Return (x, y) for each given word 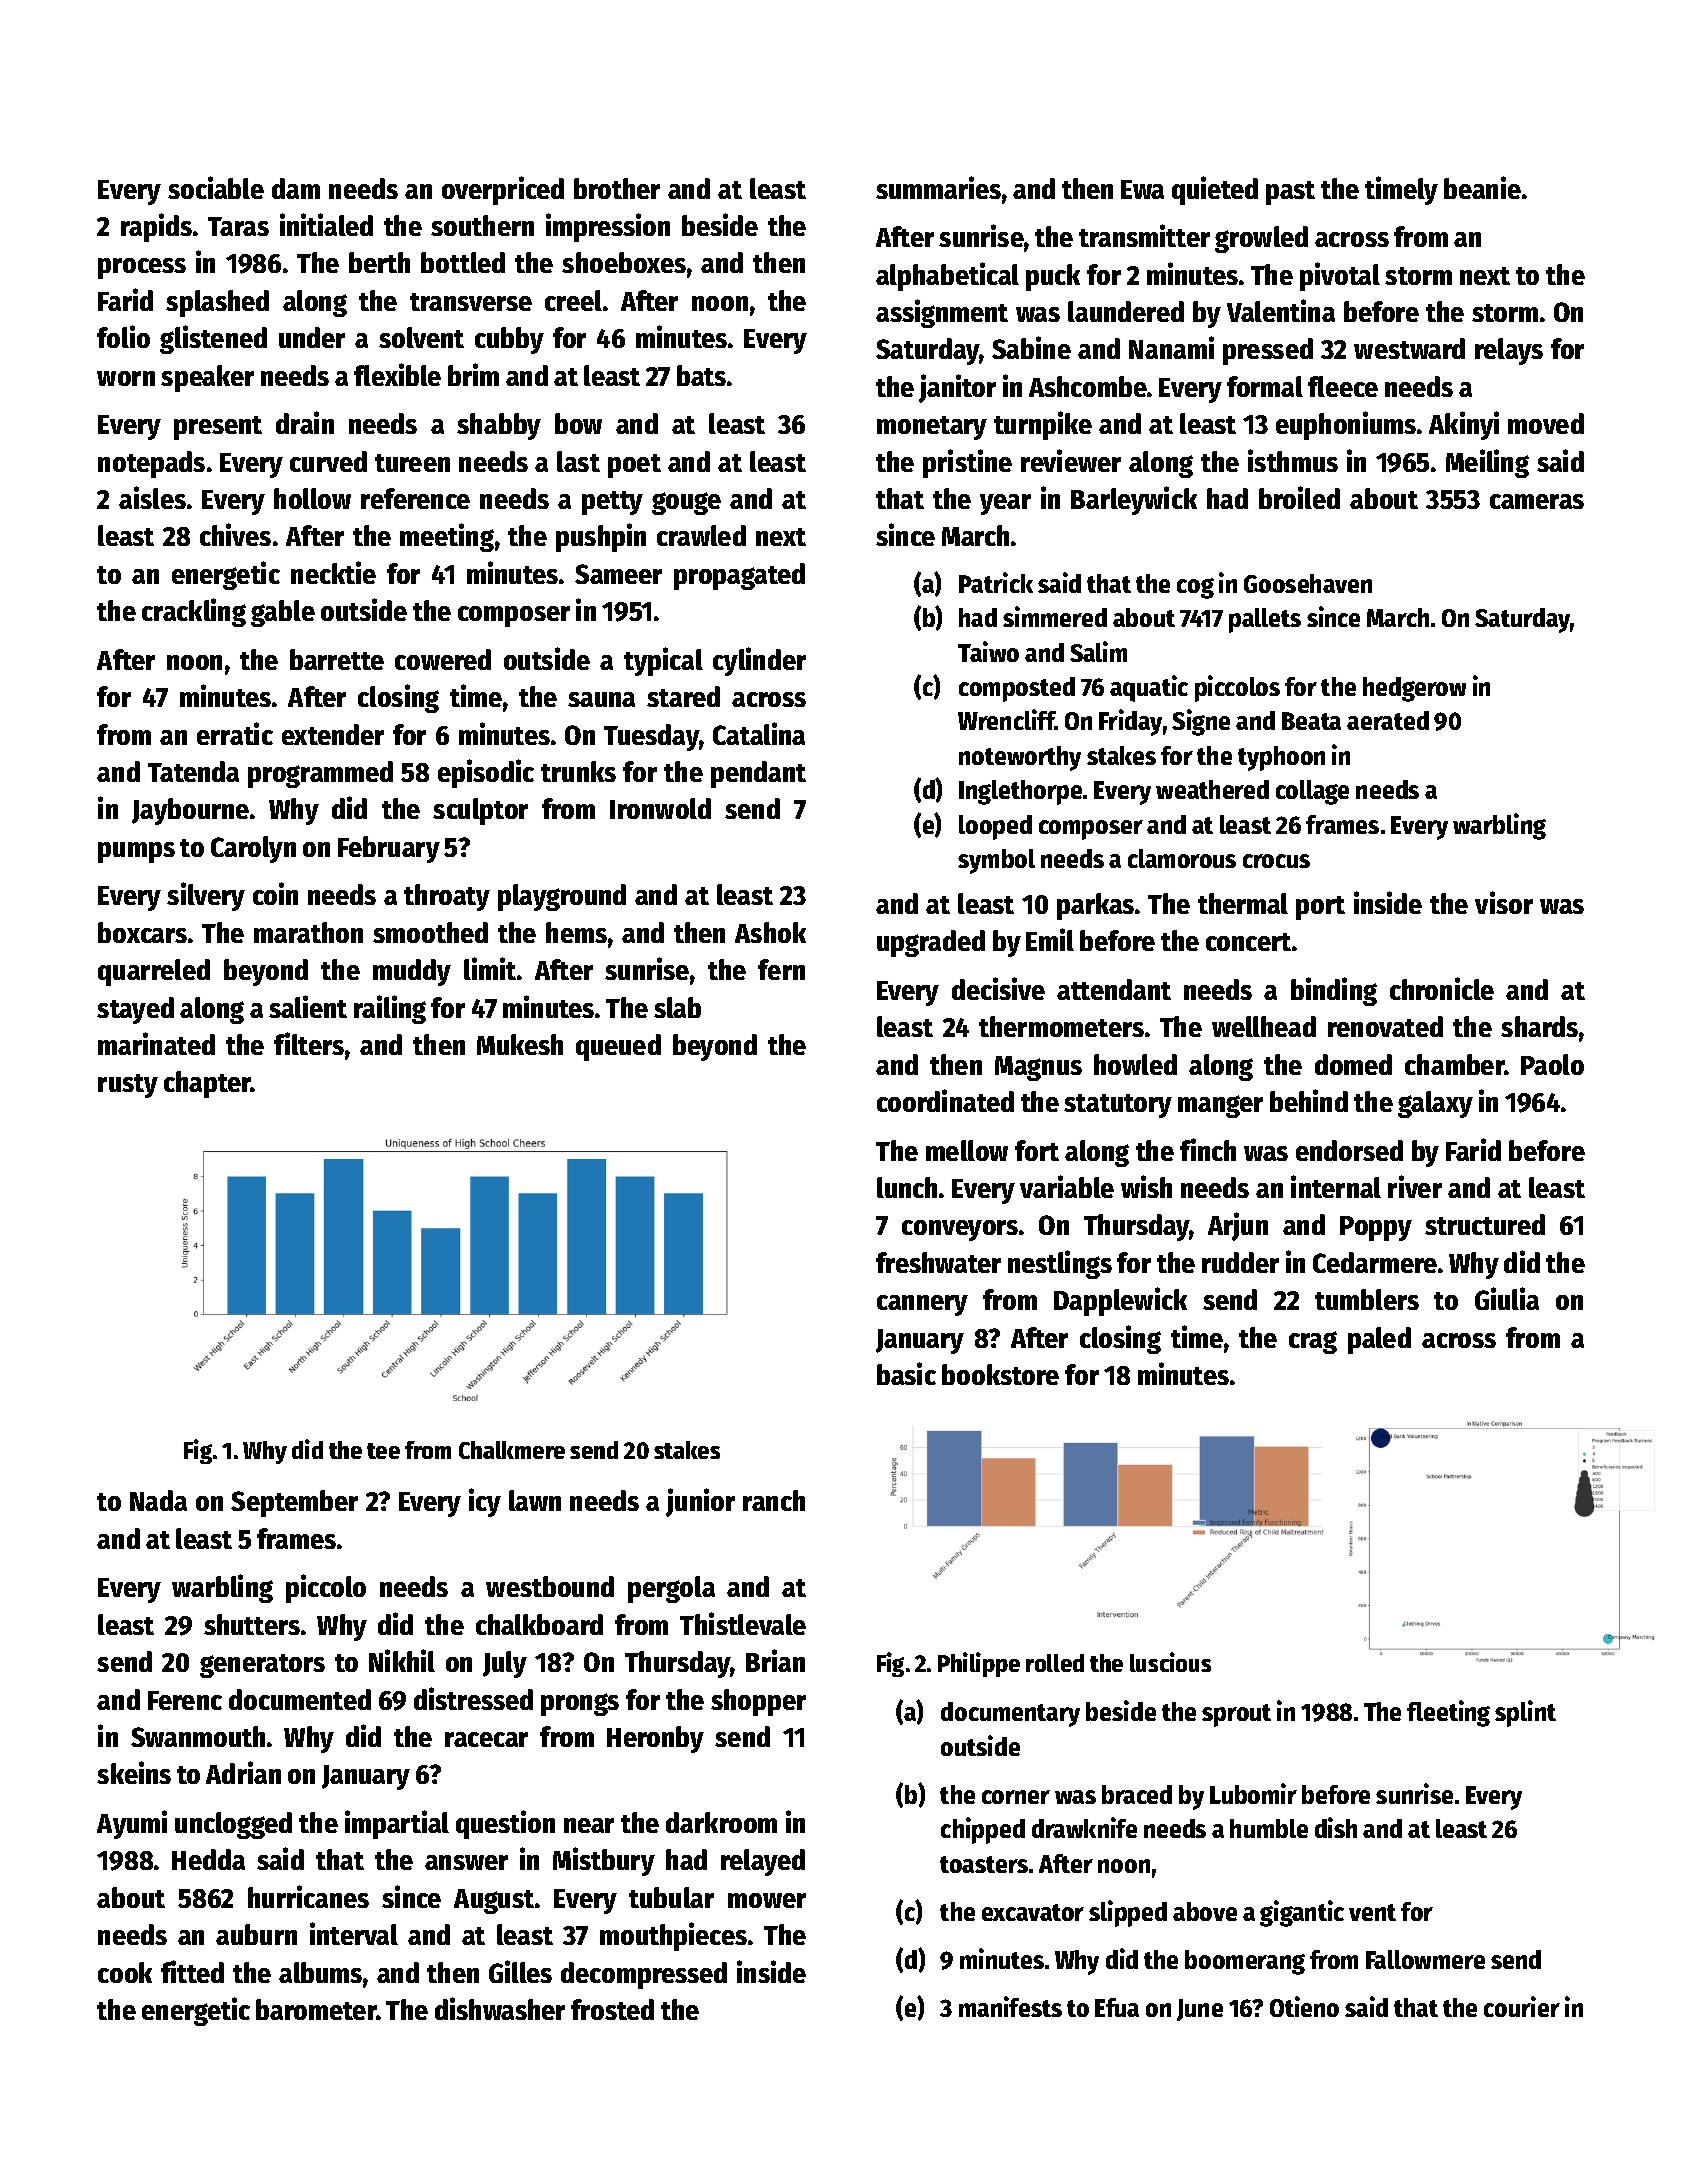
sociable (216, 187)
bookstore (1000, 1374)
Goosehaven (1308, 583)
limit (490, 968)
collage (1312, 792)
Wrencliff (1006, 719)
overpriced (503, 190)
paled (1379, 1340)
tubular (671, 1897)
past (1290, 193)
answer (466, 1862)
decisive (998, 988)
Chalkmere (512, 1450)
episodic (486, 773)
